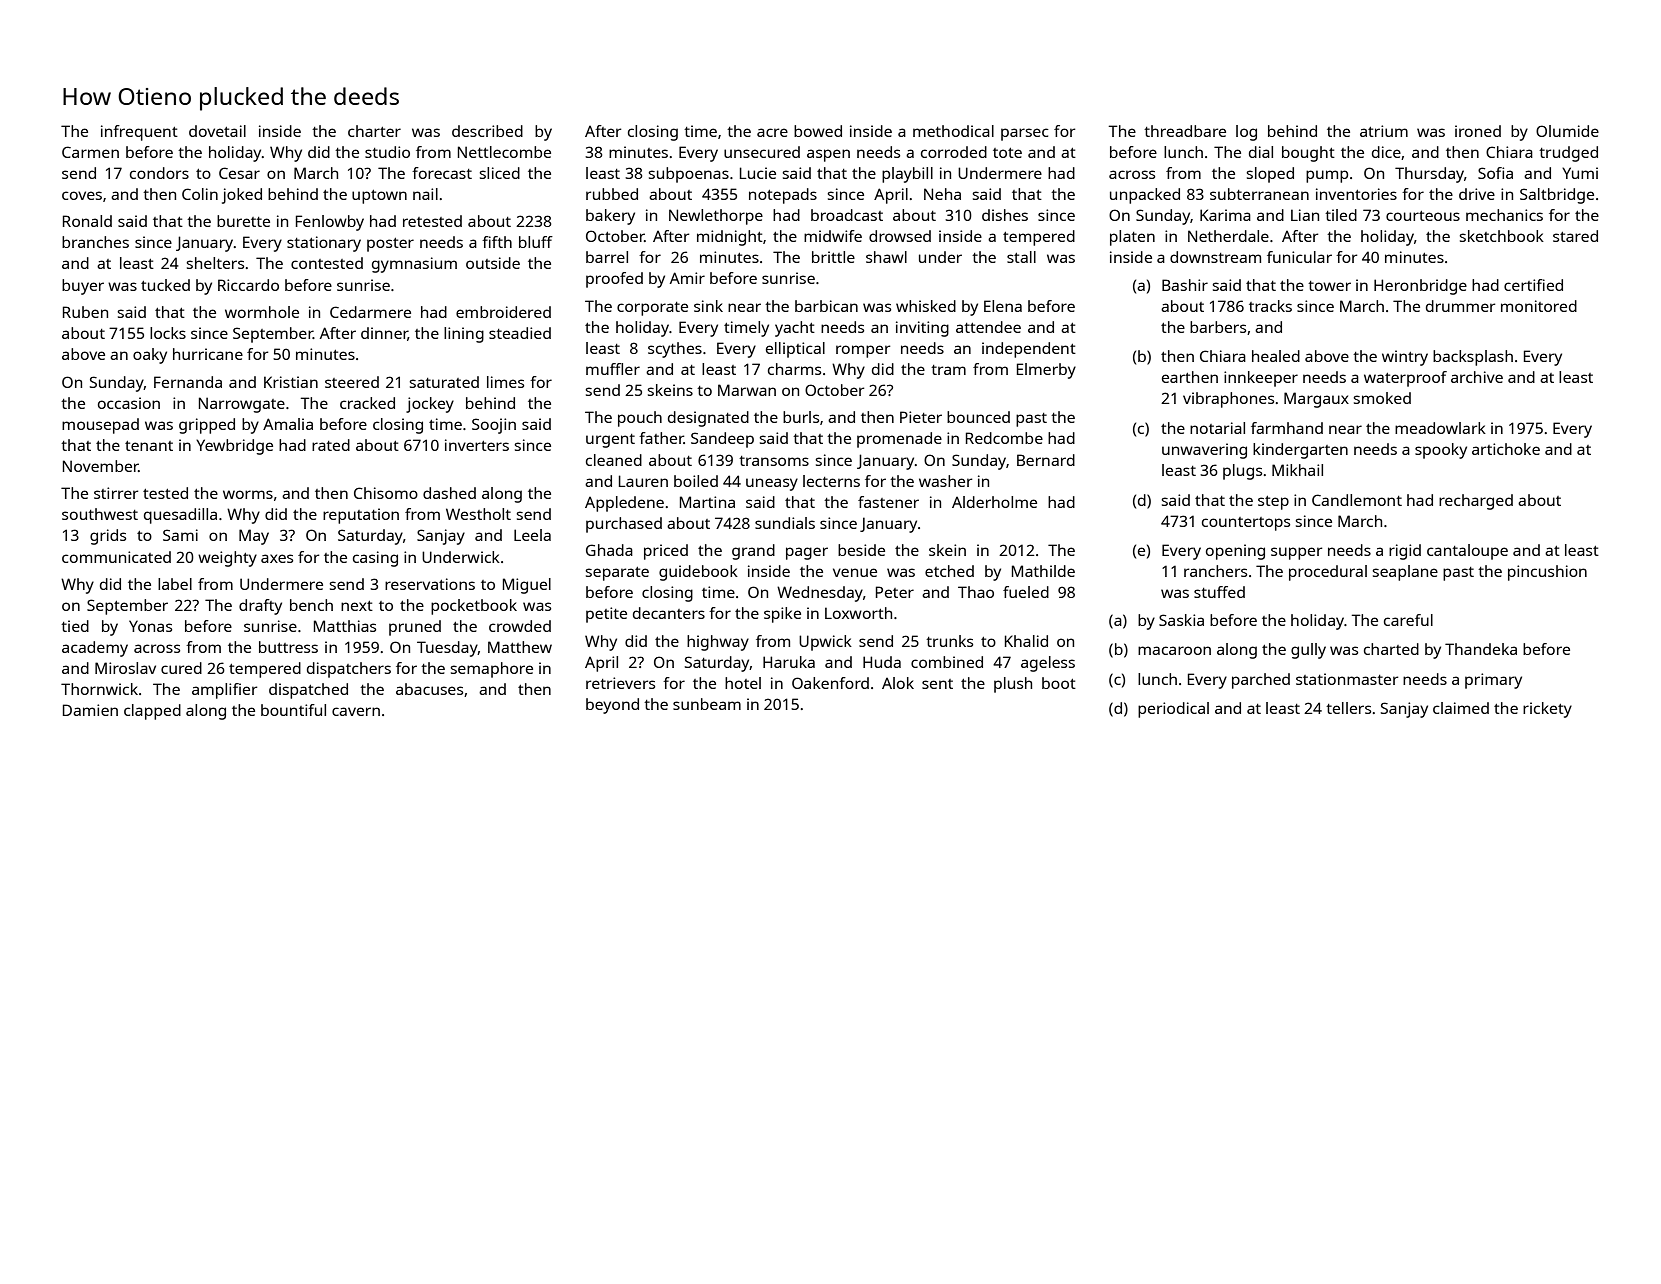 The height and width of the page is (1284, 1661). Describe the element at coordinates (886, 257) in the page. I see `shawl` at that location.
